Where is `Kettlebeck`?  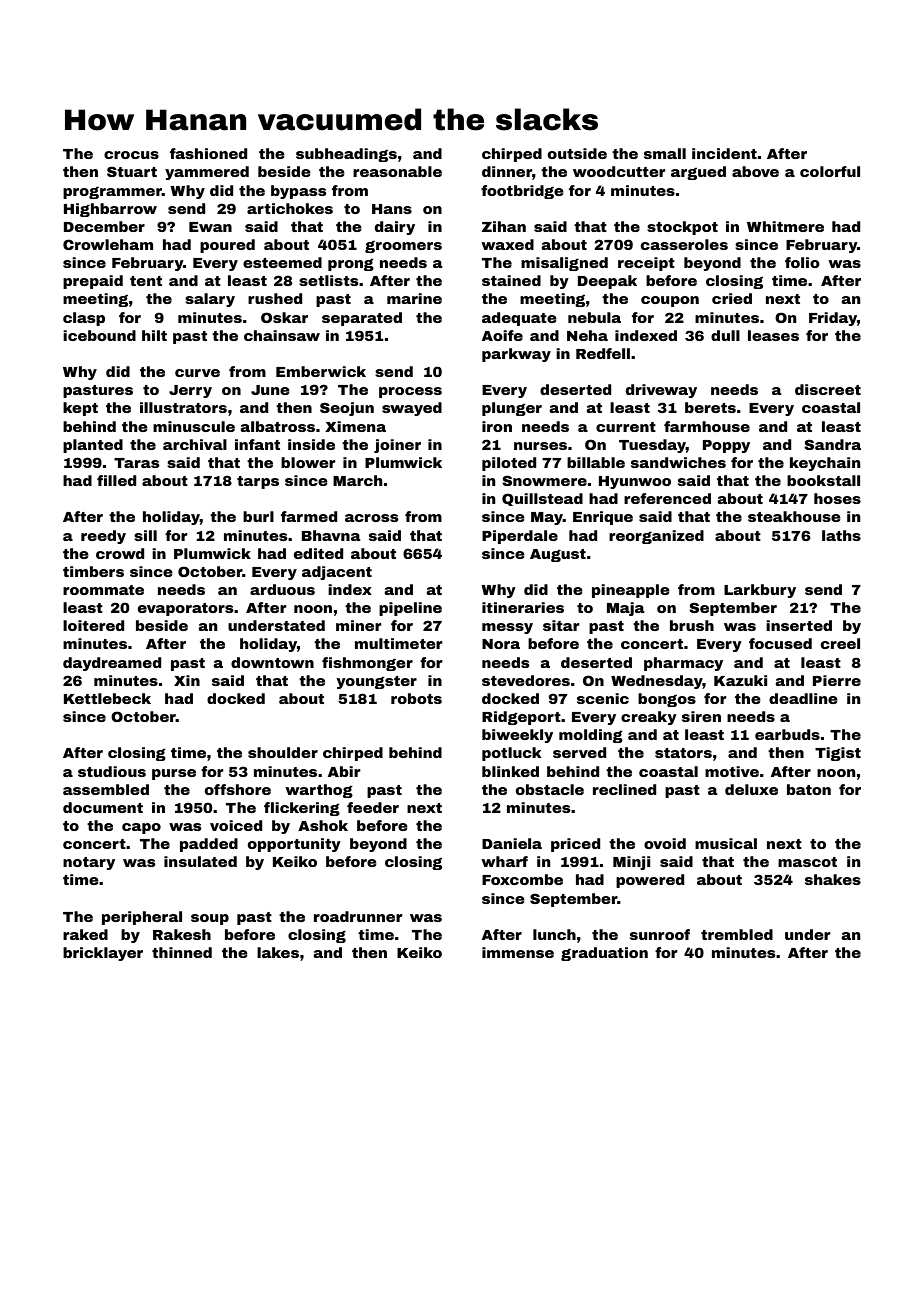 Kettlebeck is located at coordinates (107, 698).
